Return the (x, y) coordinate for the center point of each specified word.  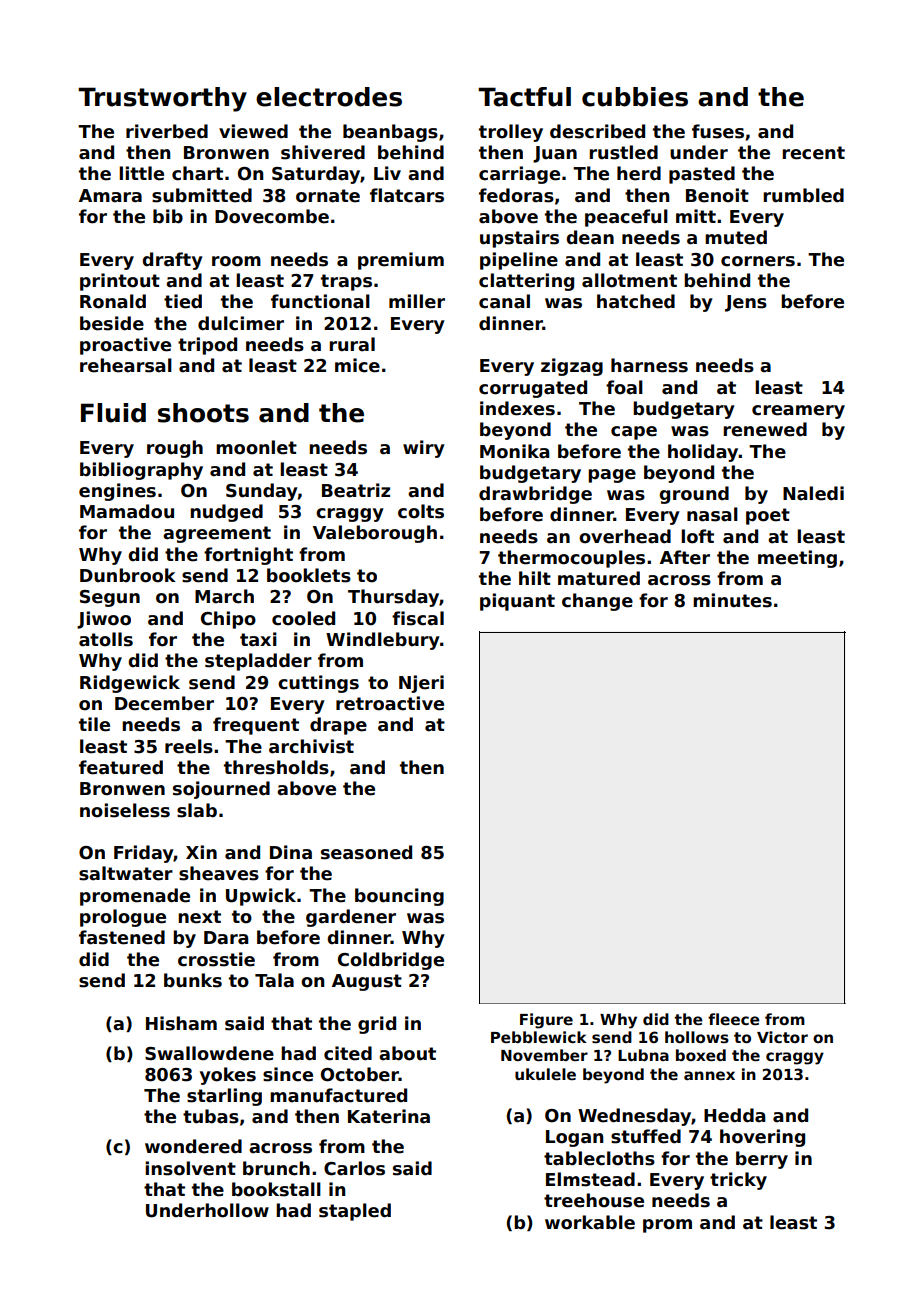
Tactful (524, 97)
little (141, 173)
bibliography (141, 471)
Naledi (813, 493)
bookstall (276, 1189)
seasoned (366, 852)
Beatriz (356, 490)
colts (421, 511)
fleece (734, 1019)
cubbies (635, 97)
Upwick (261, 897)
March (224, 596)
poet (768, 516)
